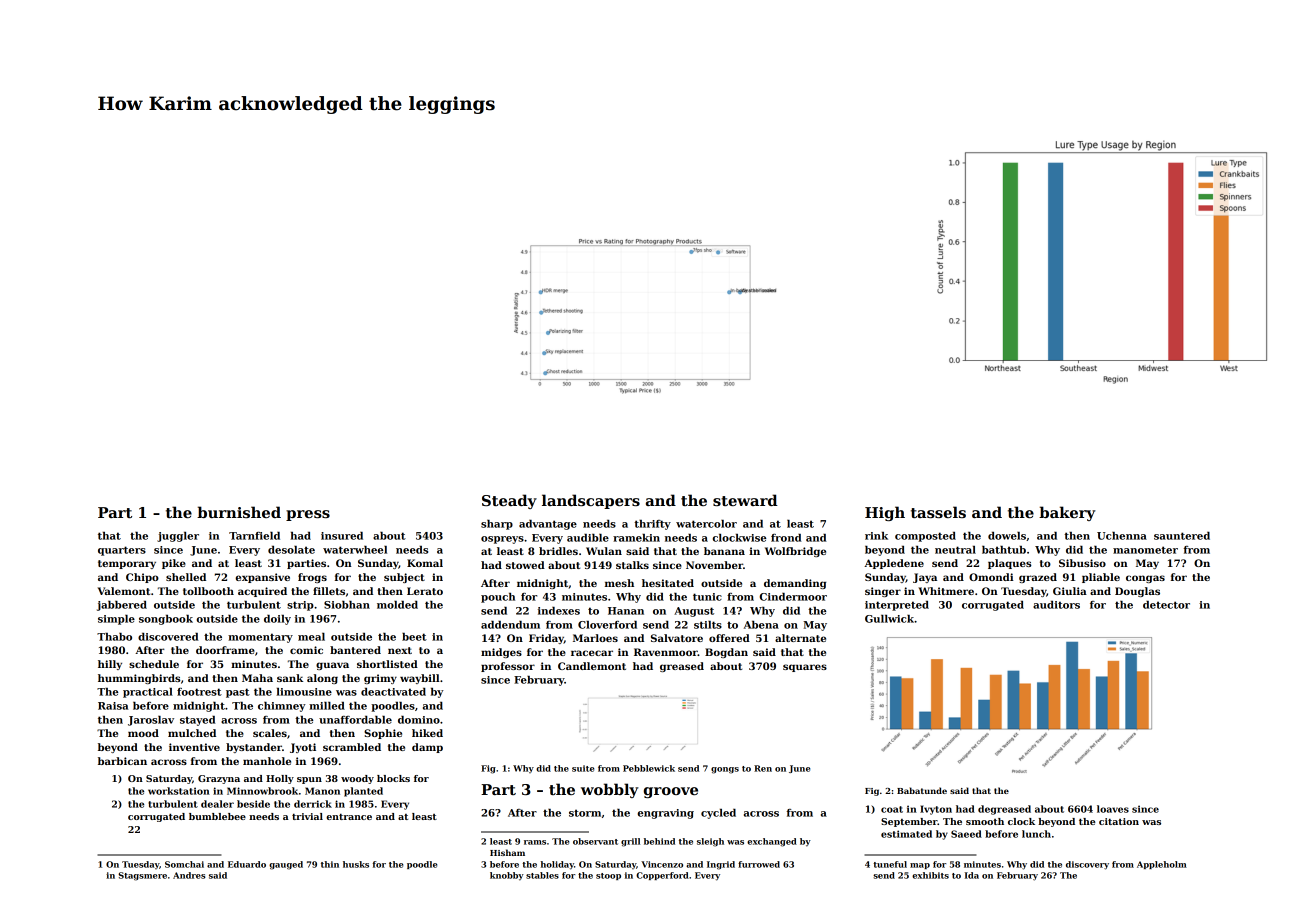  Describe the element at coordinates (1166, 605) in the screenshot. I see `detector` at that location.
